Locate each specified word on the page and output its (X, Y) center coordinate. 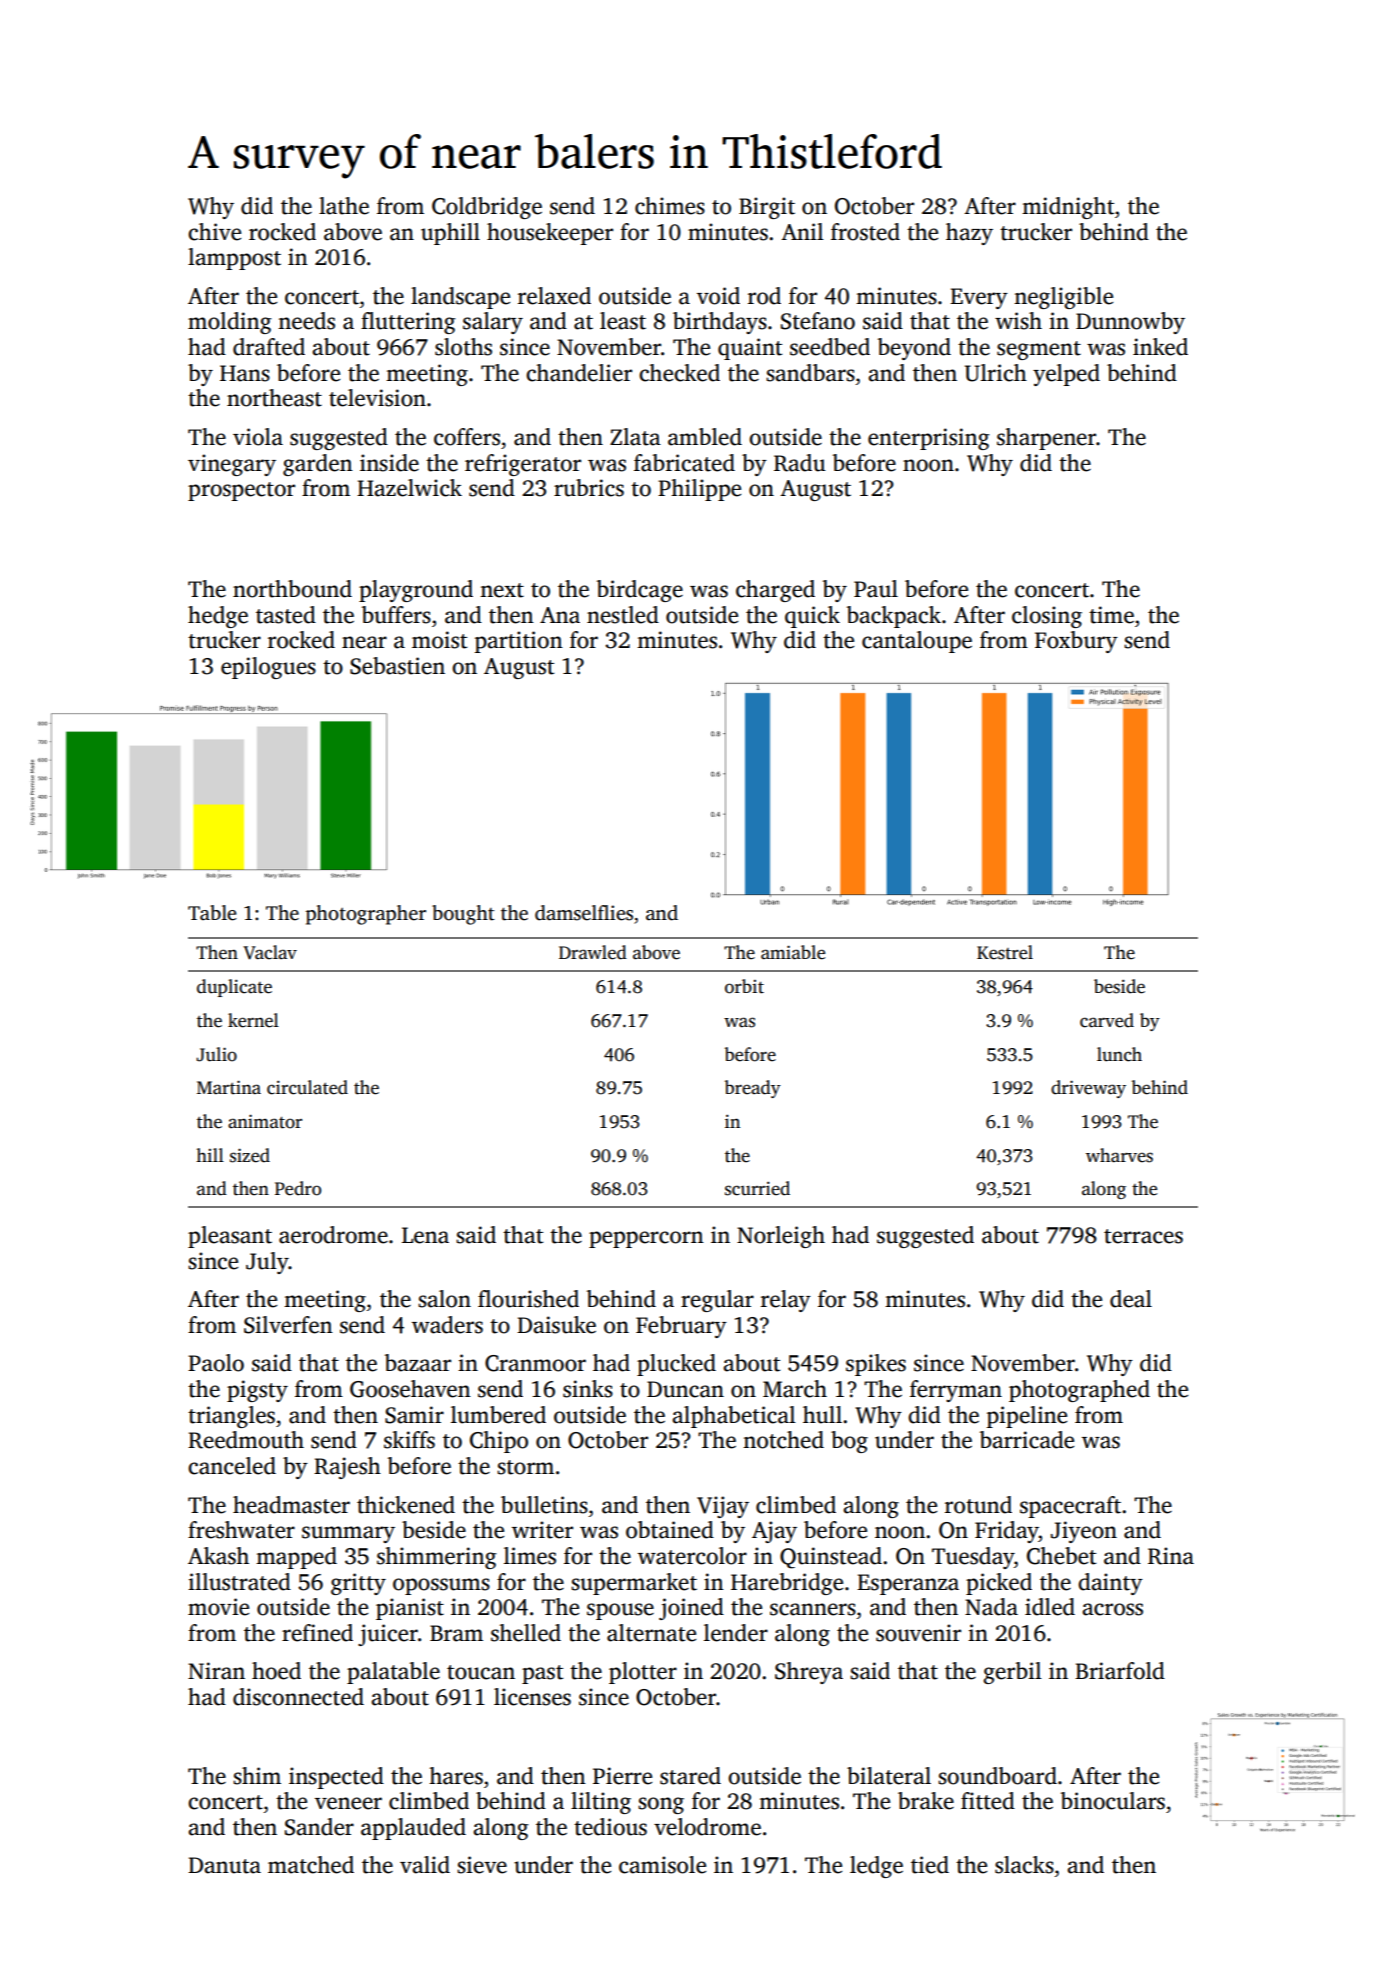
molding (230, 323)
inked (1160, 347)
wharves (1119, 1155)
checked (679, 373)
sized (250, 1155)
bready (753, 1089)
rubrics (589, 488)
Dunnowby (1130, 323)
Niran (216, 1671)
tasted (286, 615)
